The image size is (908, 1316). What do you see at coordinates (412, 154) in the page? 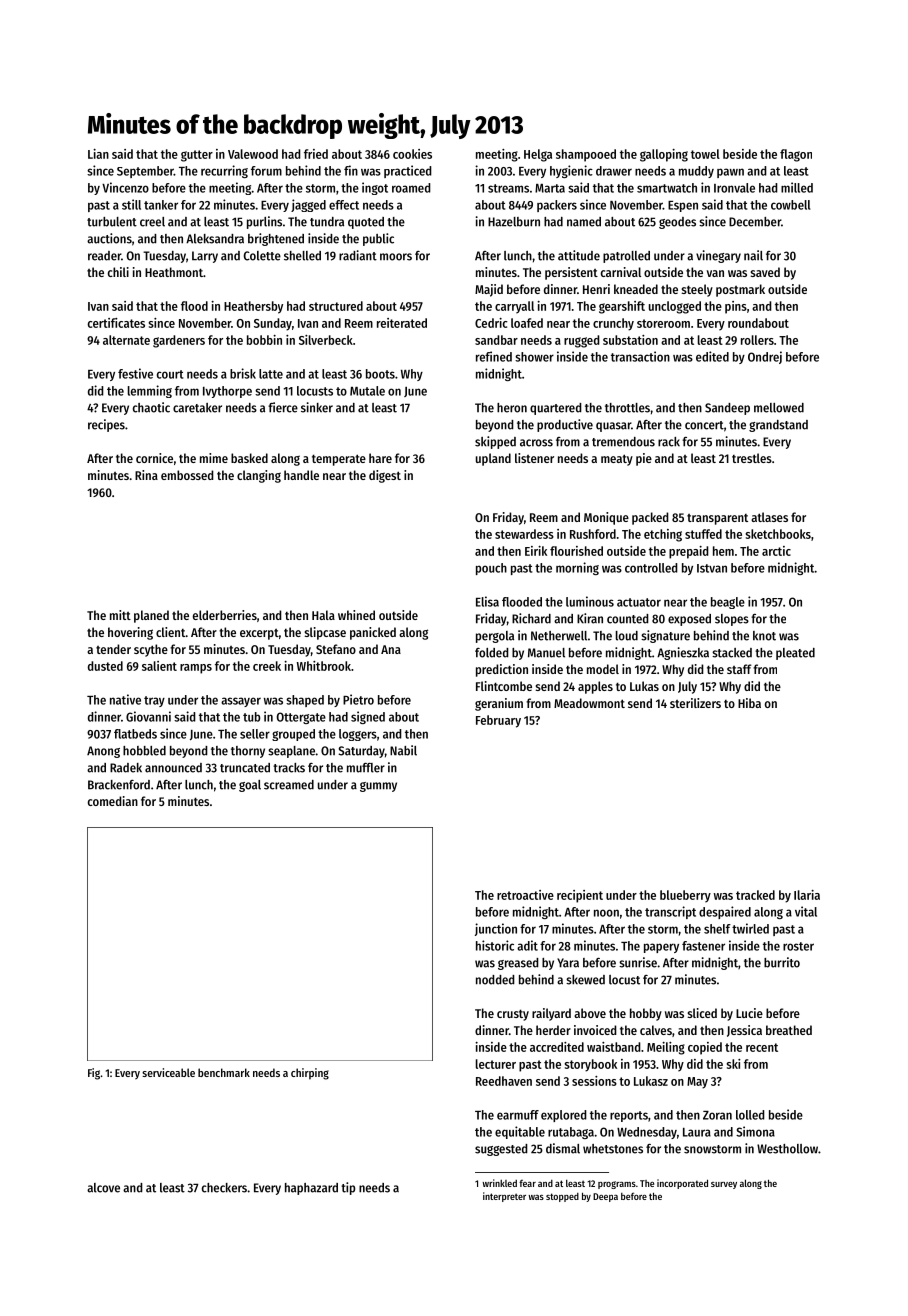
I see `cookies` at bounding box center [412, 154].
